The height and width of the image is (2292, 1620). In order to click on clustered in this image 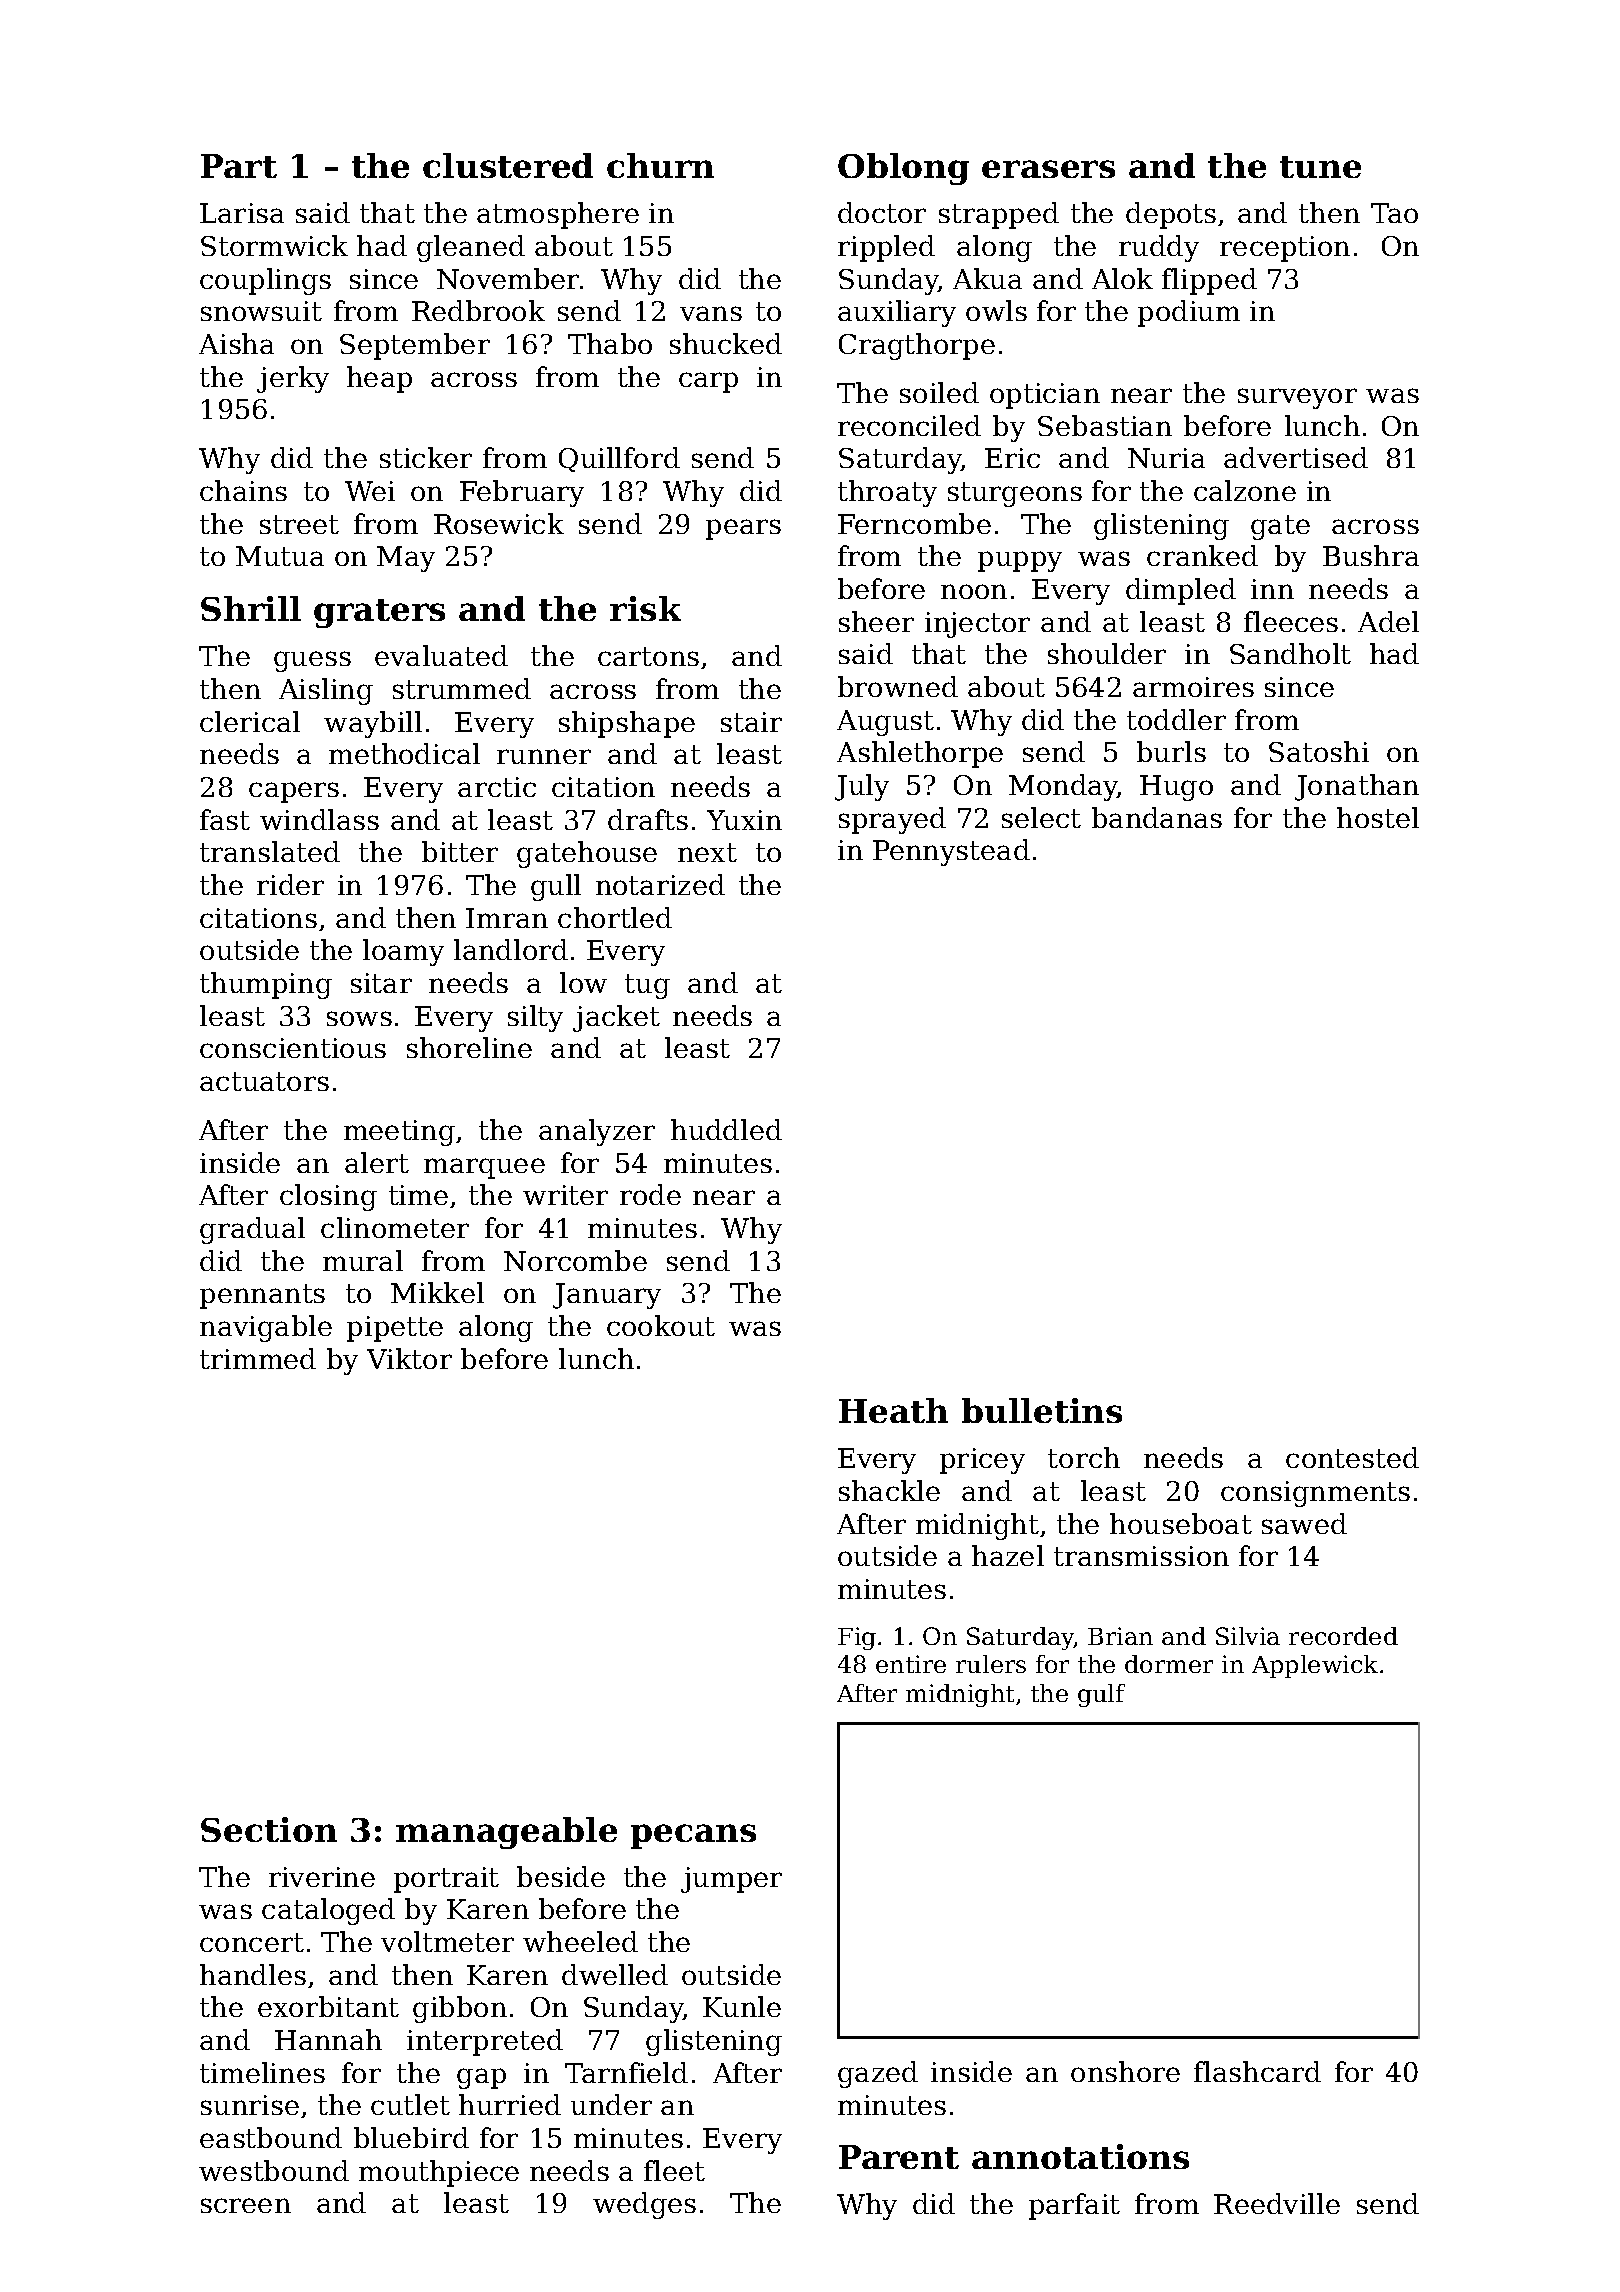, I will do `click(508, 165)`.
